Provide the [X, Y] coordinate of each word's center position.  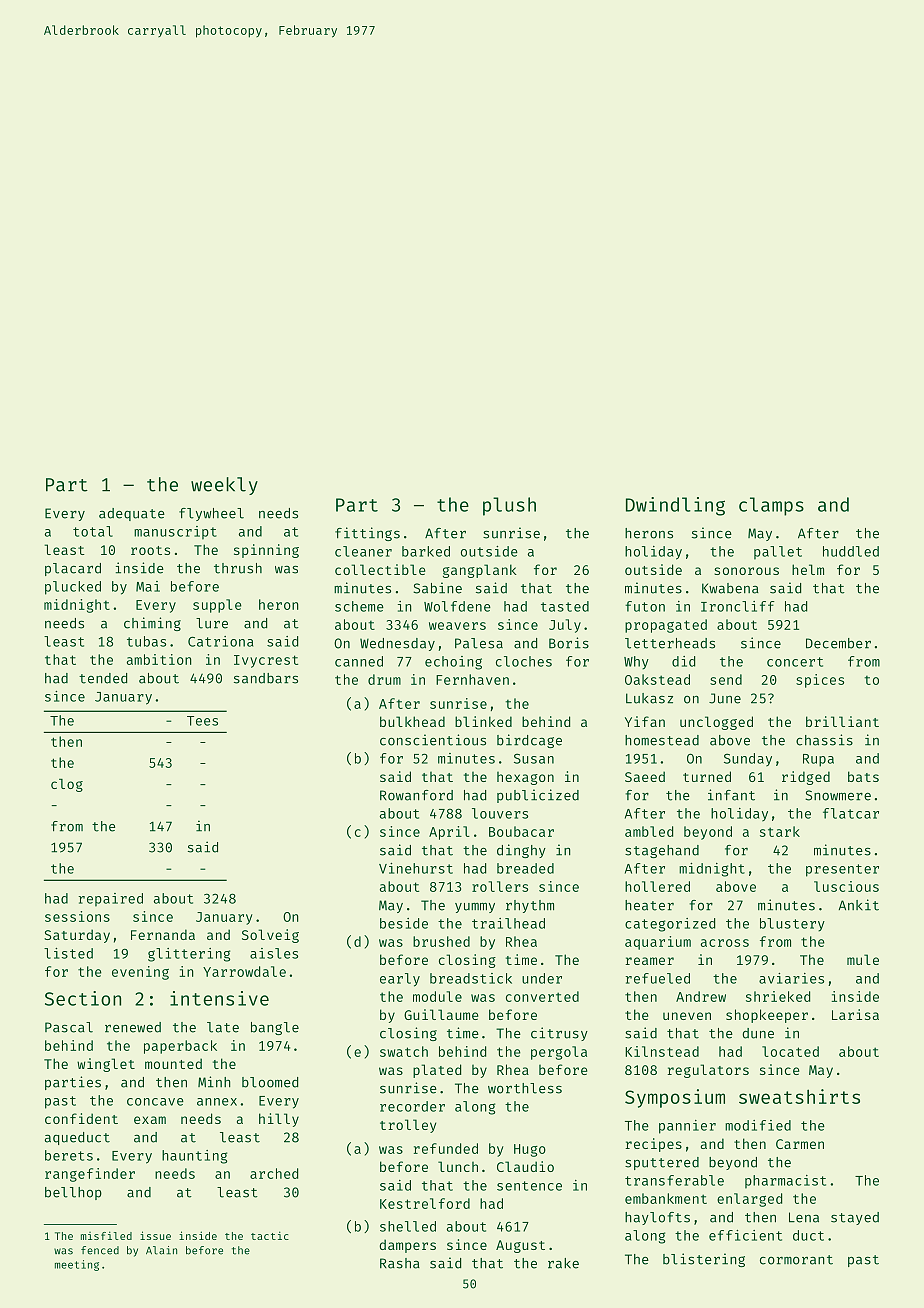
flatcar [851, 813]
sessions [77, 916]
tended [103, 678]
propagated [666, 626]
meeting [77, 1265]
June [725, 698]
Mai [148, 586]
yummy [475, 908]
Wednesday [397, 644]
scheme [359, 606]
